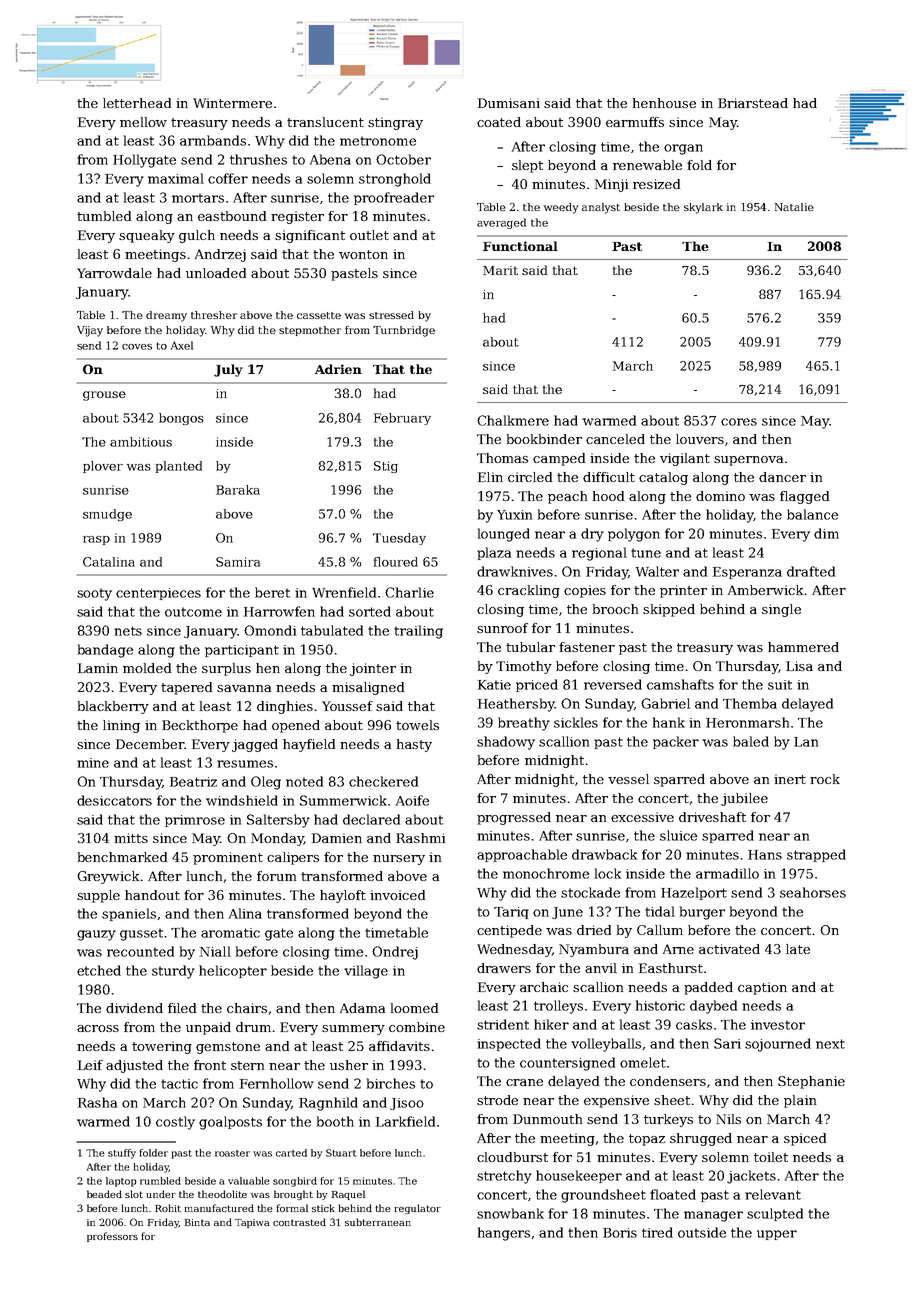  I want to click on subterranean, so click(378, 1222).
